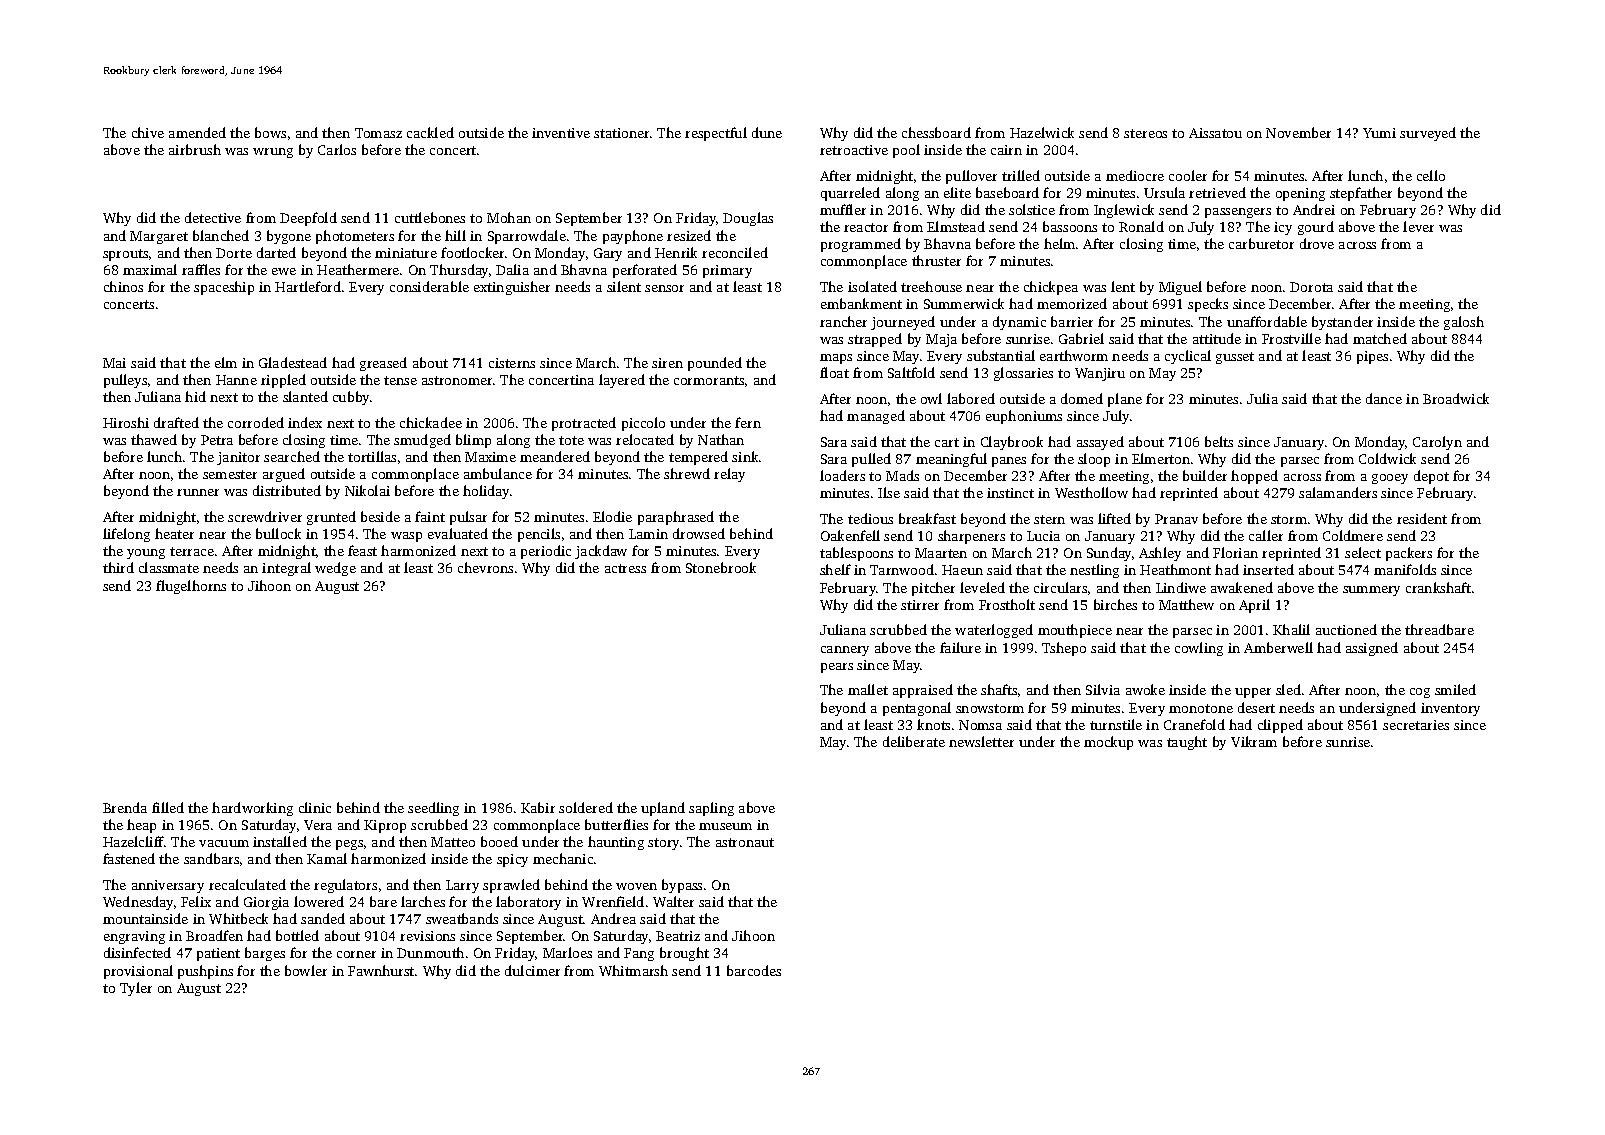  I want to click on dune, so click(767, 132).
